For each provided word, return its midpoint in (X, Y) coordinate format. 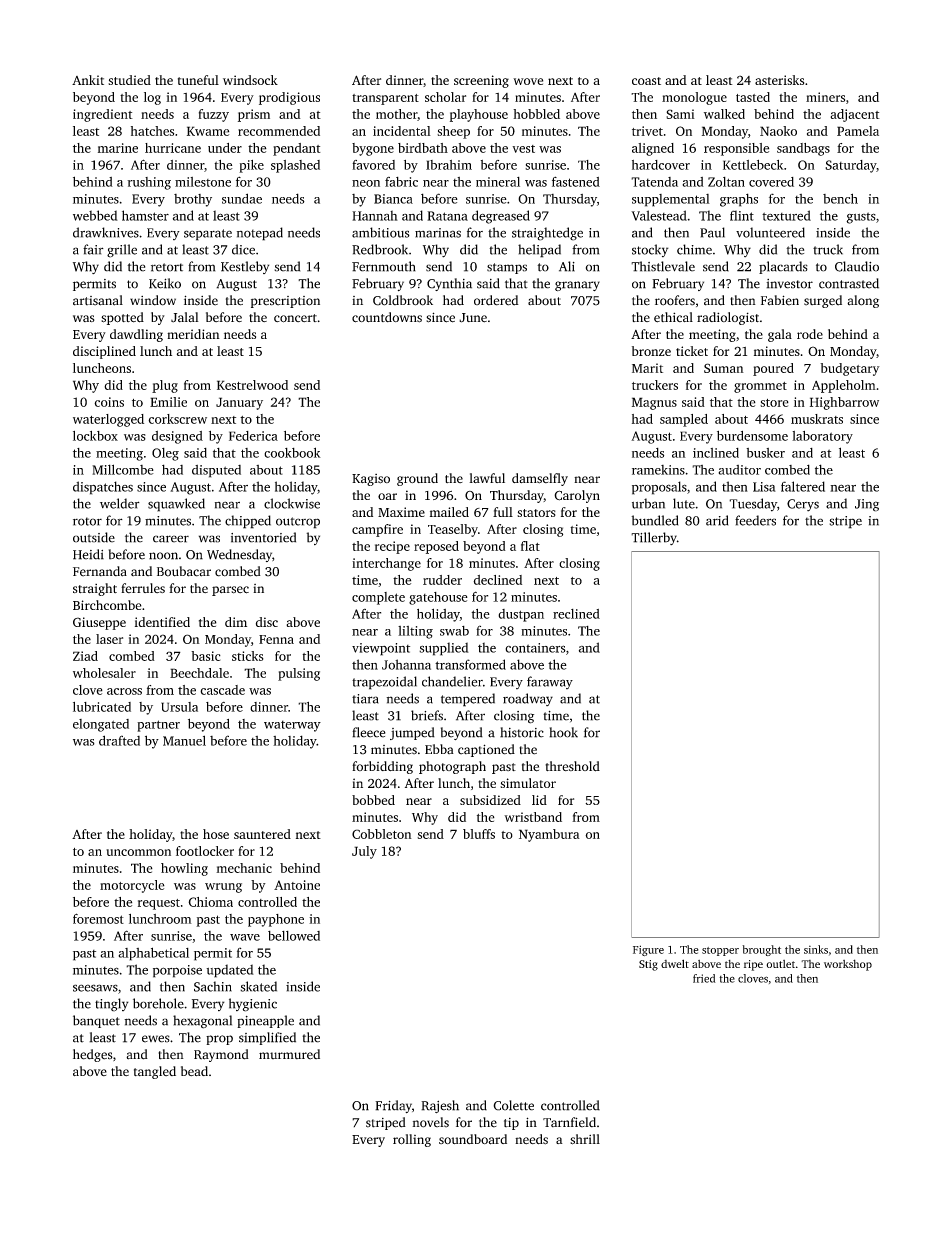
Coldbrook (403, 300)
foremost (98, 918)
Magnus (654, 403)
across (124, 691)
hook (563, 732)
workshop (848, 965)
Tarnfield (569, 1122)
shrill (585, 1139)
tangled (155, 1072)
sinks (816, 949)
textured (786, 215)
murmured (289, 1054)
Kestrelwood (252, 385)
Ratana (447, 216)
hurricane (173, 148)
